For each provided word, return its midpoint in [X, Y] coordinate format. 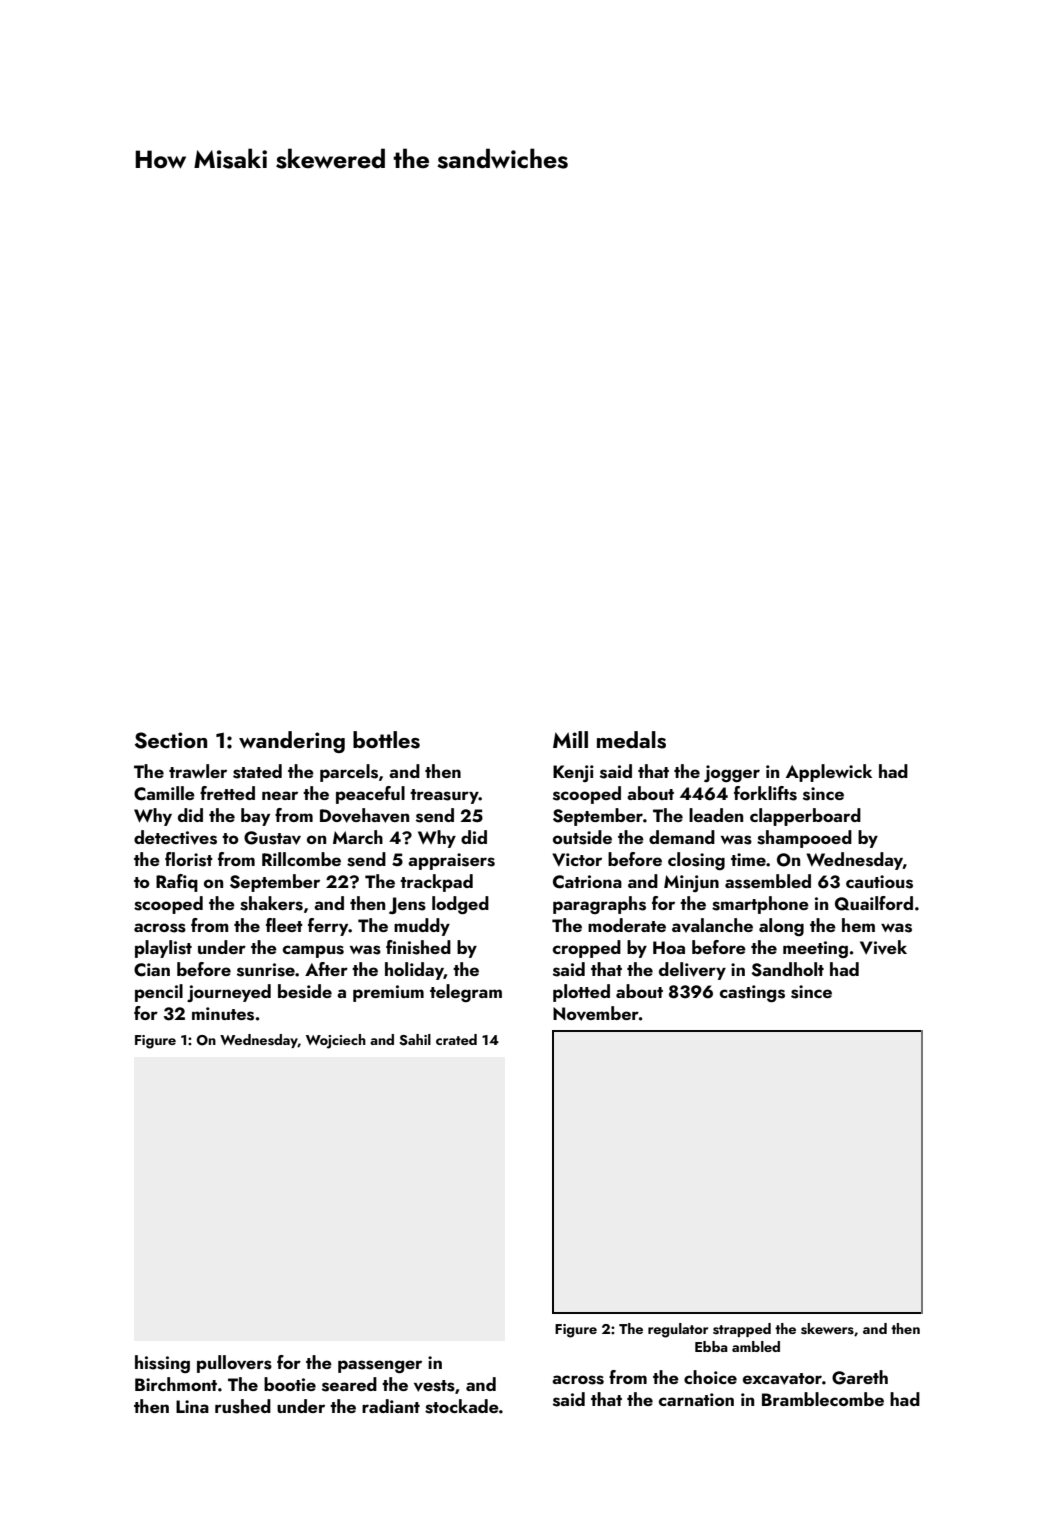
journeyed [229, 993]
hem [858, 925]
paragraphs [599, 905]
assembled [768, 881]
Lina [192, 1406]
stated [257, 771]
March [358, 837]
